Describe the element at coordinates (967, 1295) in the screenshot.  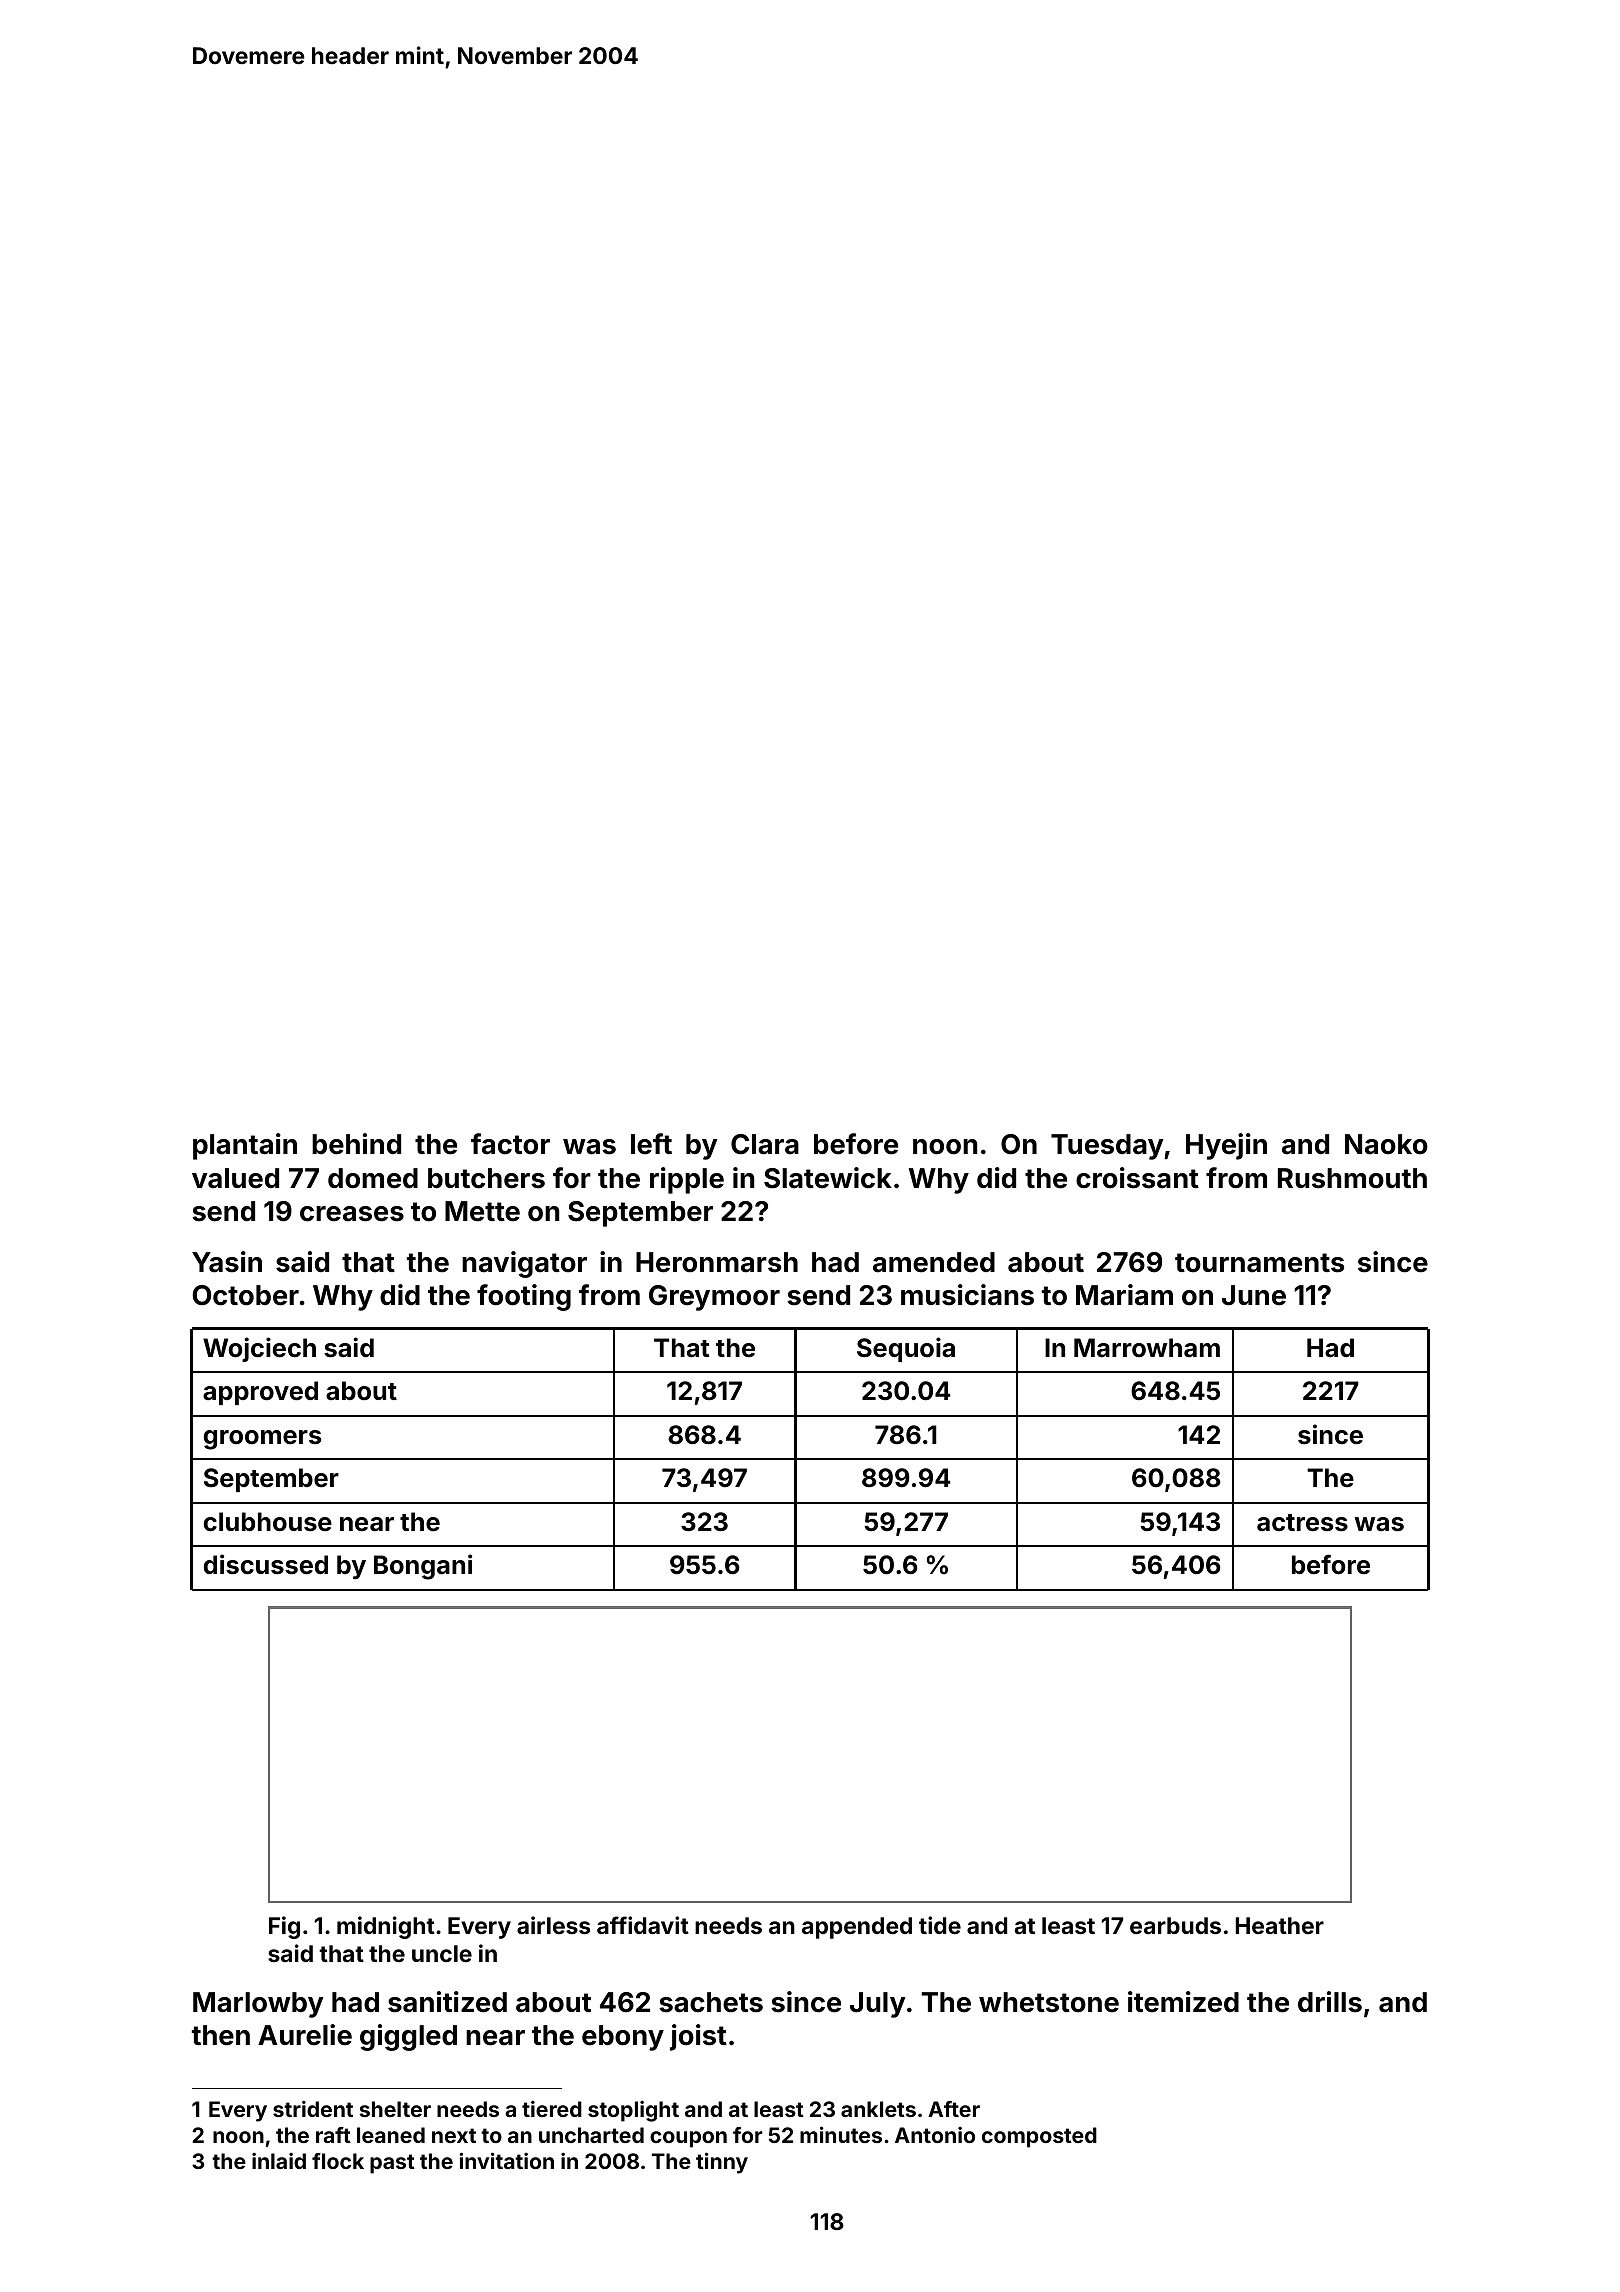
I see `musicians` at that location.
